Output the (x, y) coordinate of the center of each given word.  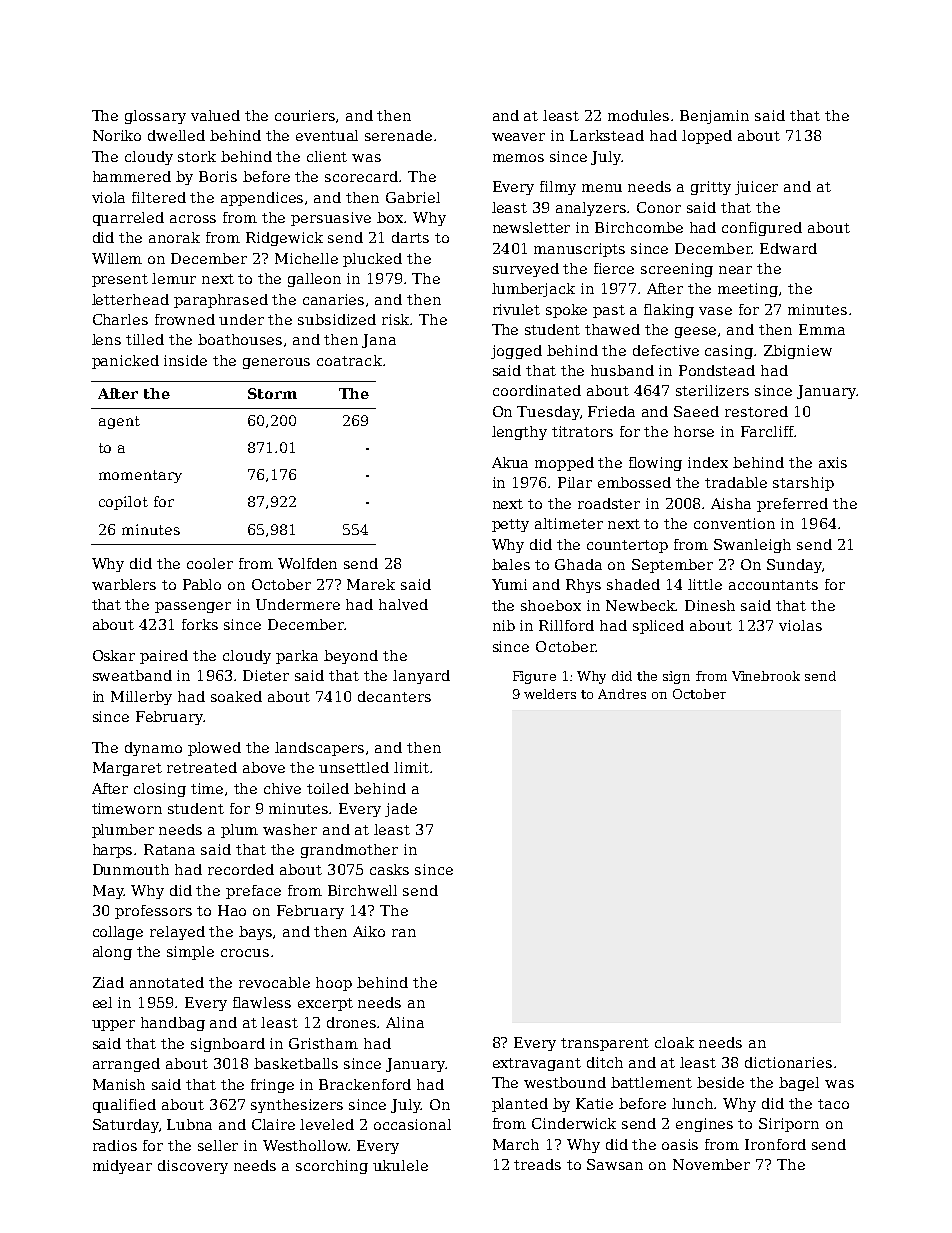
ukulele (400, 1165)
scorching (332, 1167)
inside (185, 360)
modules (638, 115)
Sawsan (615, 1164)
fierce (614, 268)
